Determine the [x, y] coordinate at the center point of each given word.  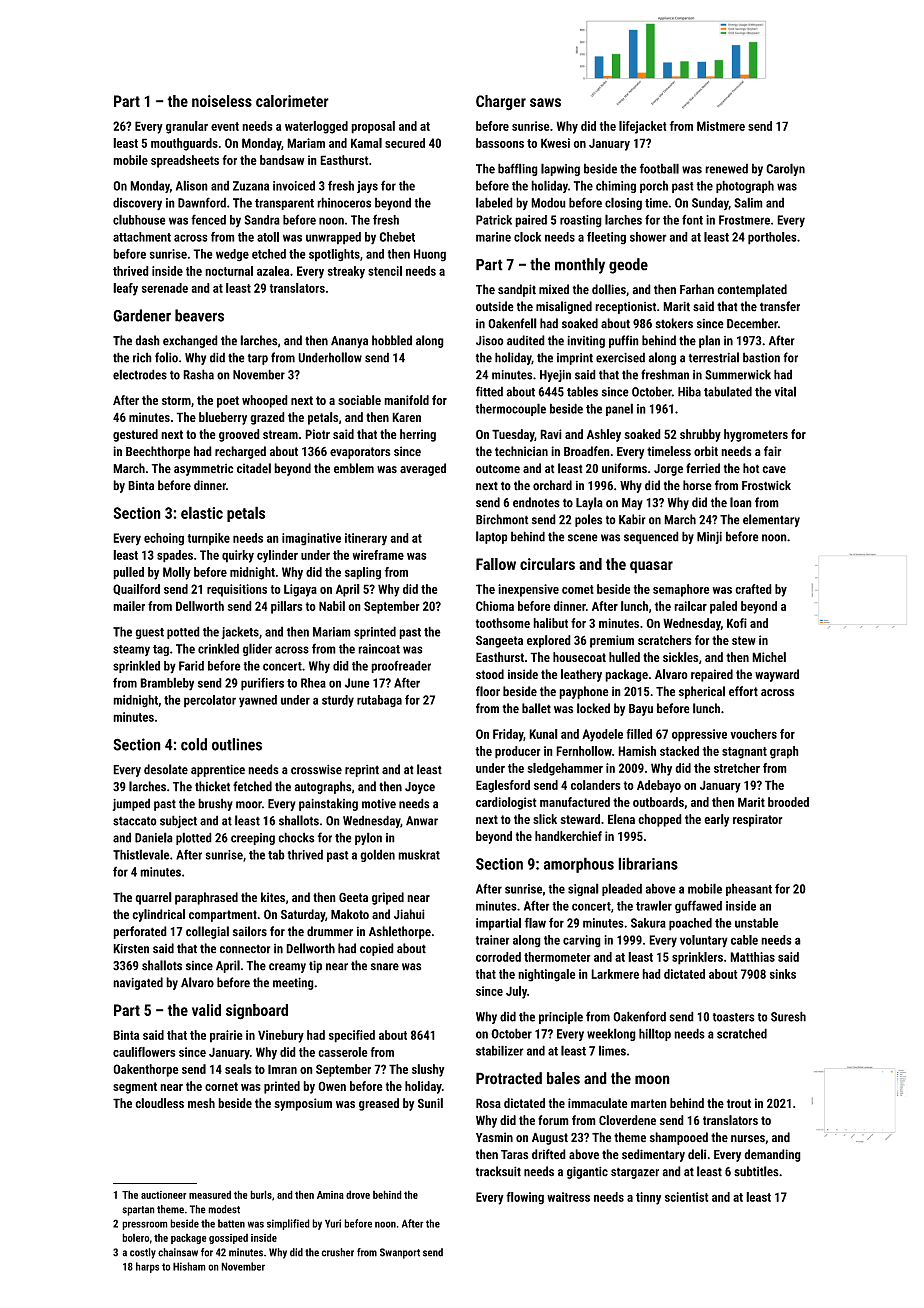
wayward [777, 675]
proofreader [401, 666]
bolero [135, 1237]
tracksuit [498, 1171]
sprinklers [697, 958]
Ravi [551, 434]
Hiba [689, 391]
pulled [128, 573]
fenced [208, 219]
